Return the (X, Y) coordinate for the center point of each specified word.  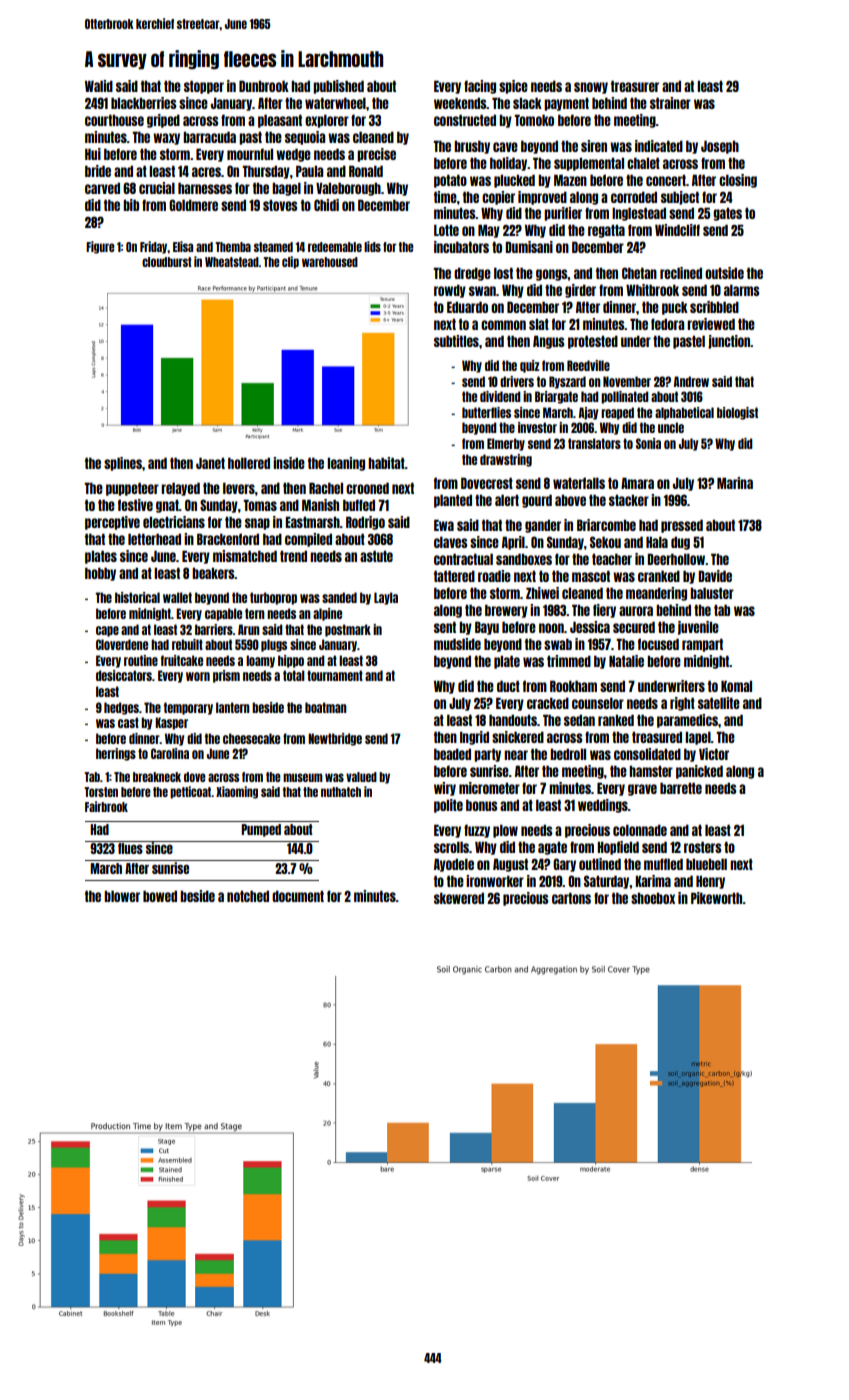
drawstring (506, 460)
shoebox (653, 898)
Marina (735, 483)
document (298, 896)
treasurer (635, 86)
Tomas (260, 505)
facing (480, 87)
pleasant (280, 121)
